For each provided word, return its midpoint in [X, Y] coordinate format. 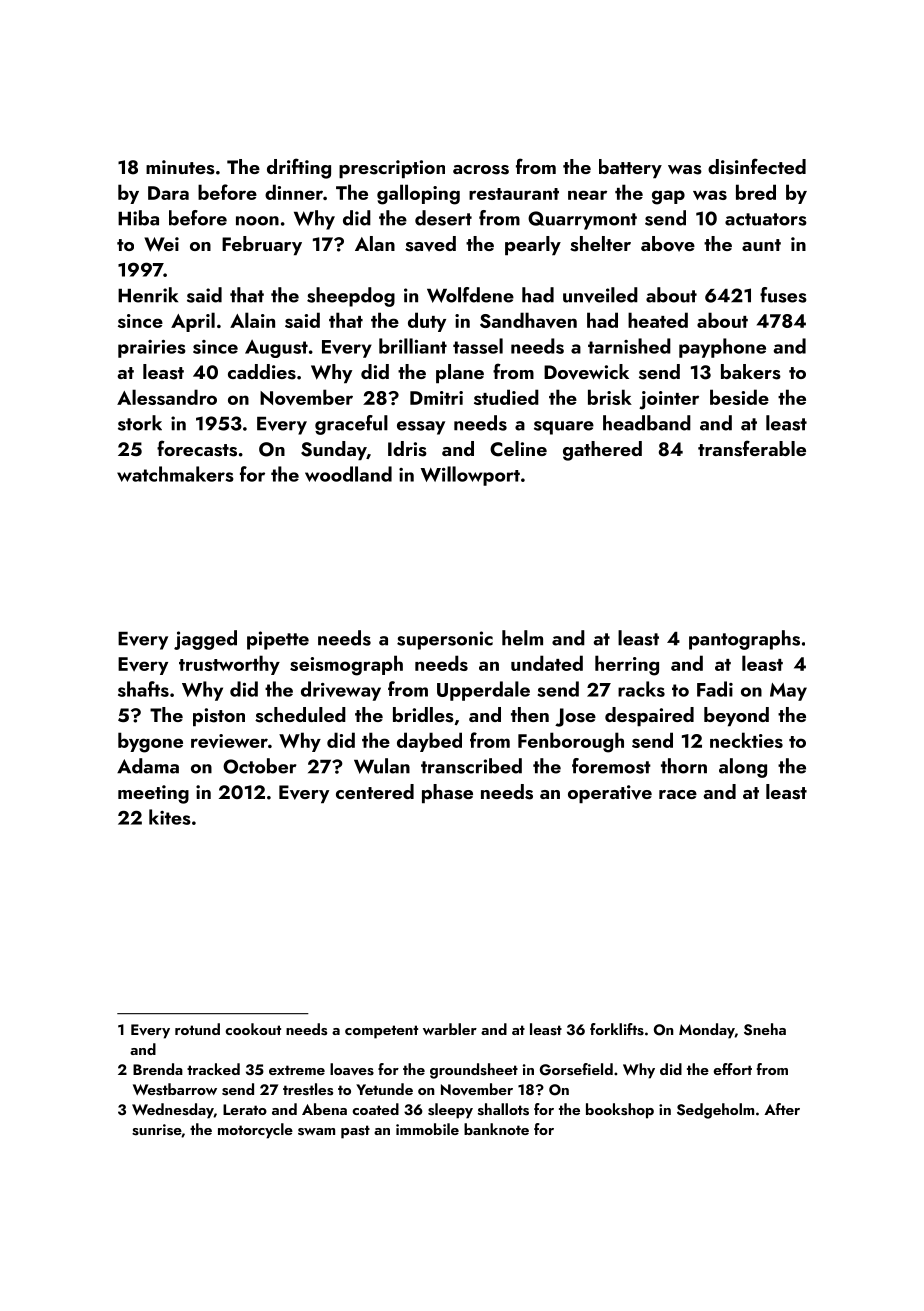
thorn [684, 766]
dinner [294, 192]
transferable [752, 448]
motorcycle [255, 1131]
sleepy [450, 1111]
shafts [143, 689]
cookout [253, 1029]
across [481, 170]
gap [668, 197]
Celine [518, 449]
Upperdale [483, 691]
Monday [707, 1031]
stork [140, 423]
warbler [450, 1029]
